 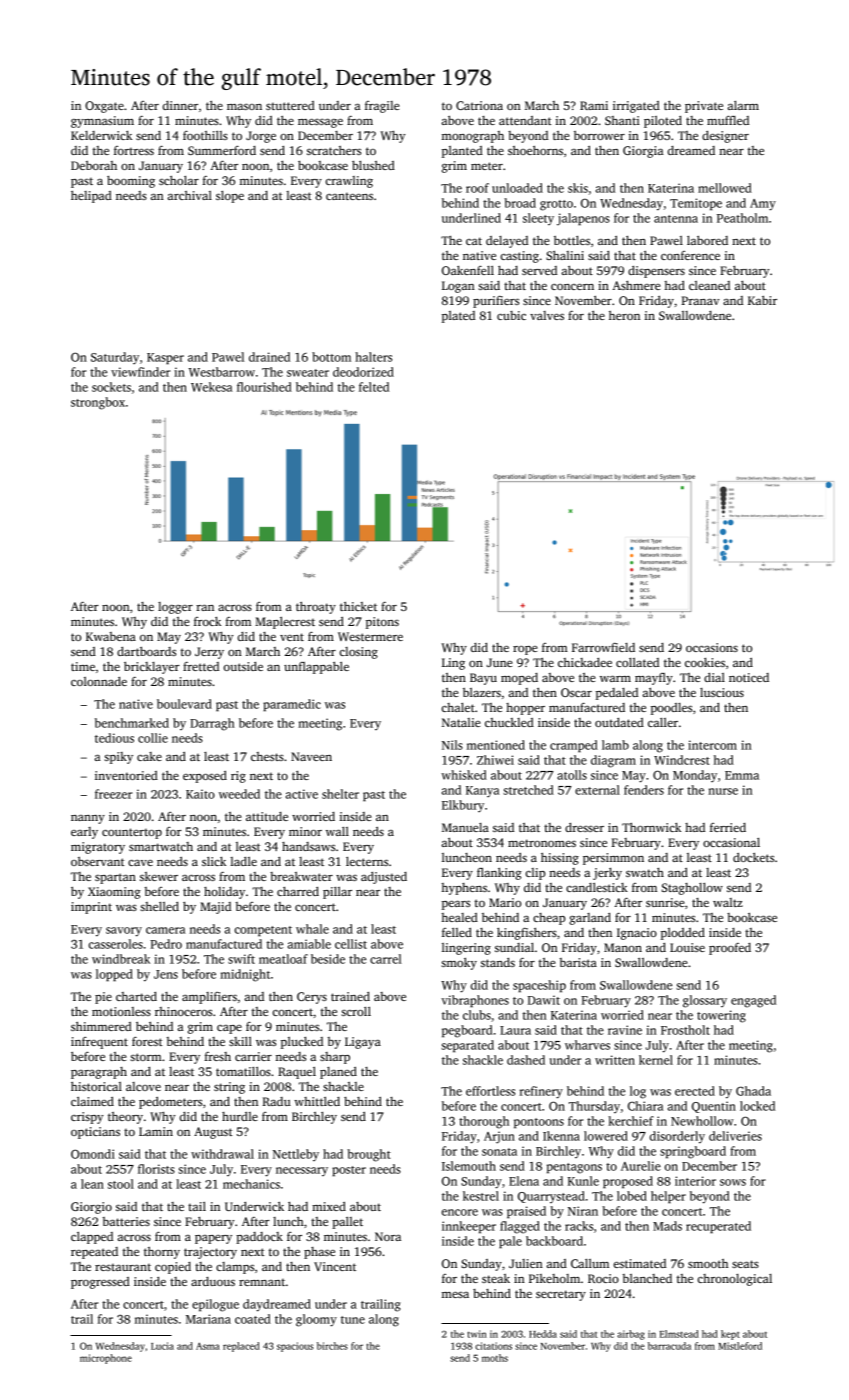 I want to click on imprint, so click(x=91, y=908).
